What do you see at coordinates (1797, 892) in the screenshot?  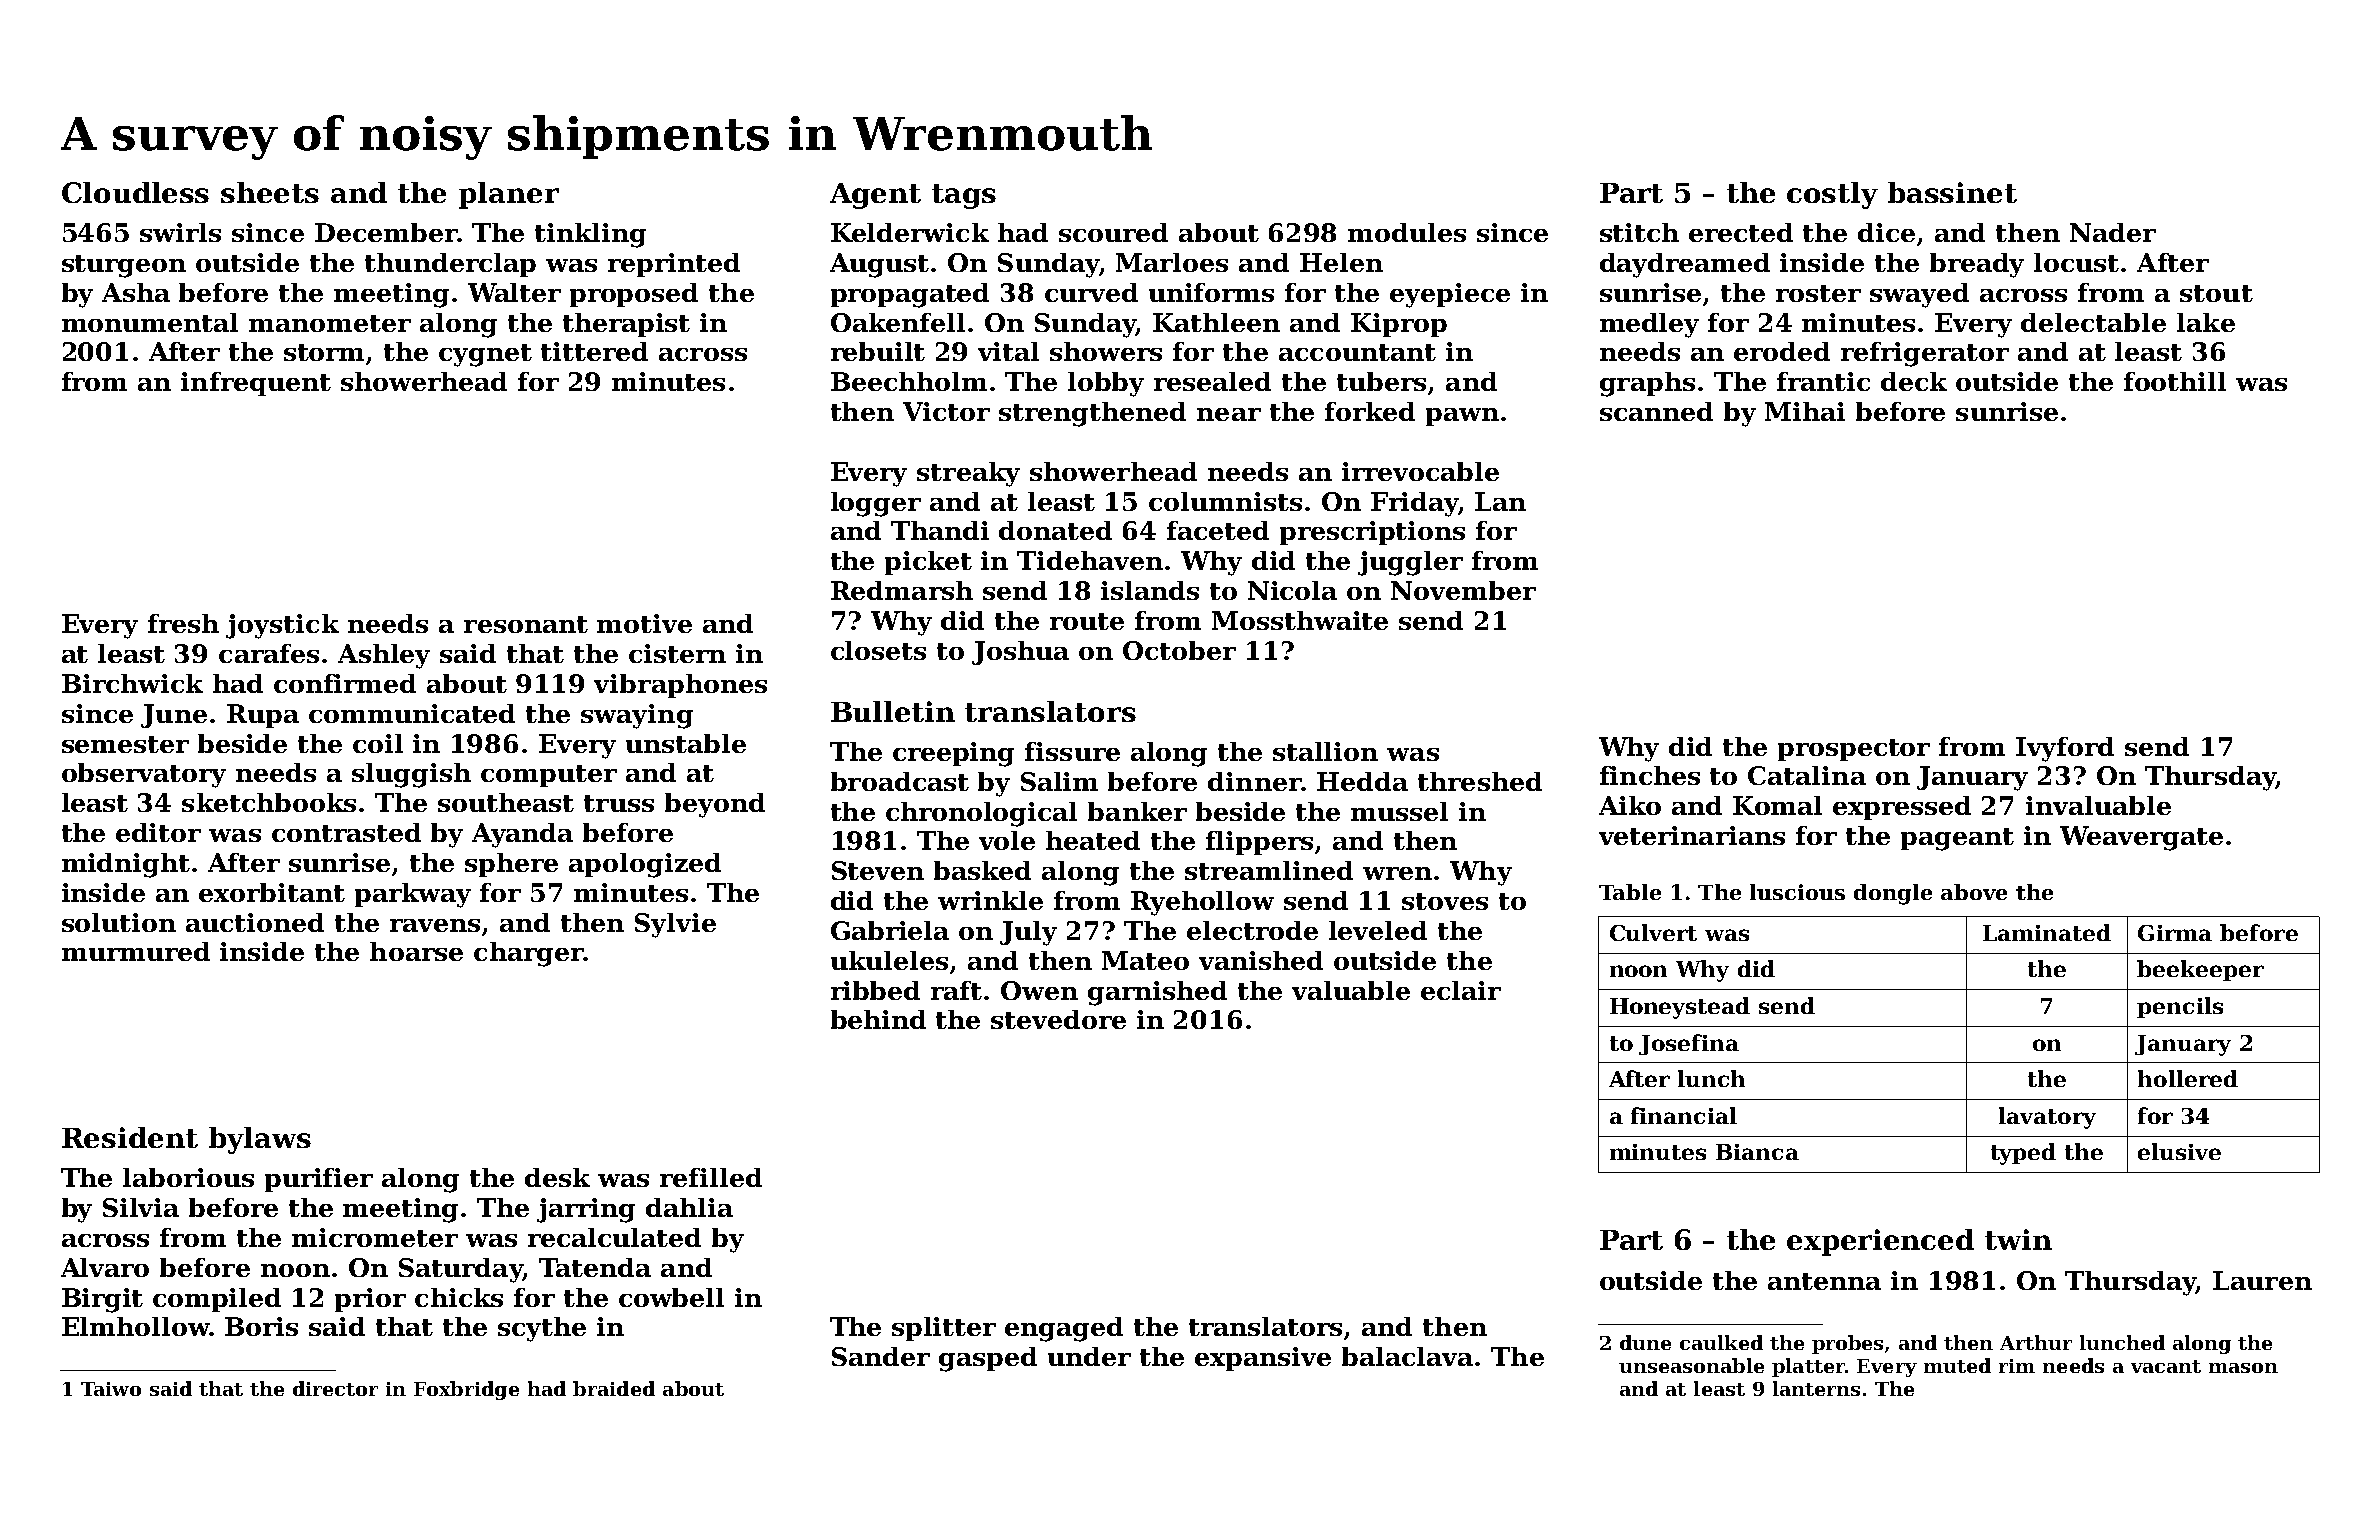 I see `luscious` at bounding box center [1797, 892].
